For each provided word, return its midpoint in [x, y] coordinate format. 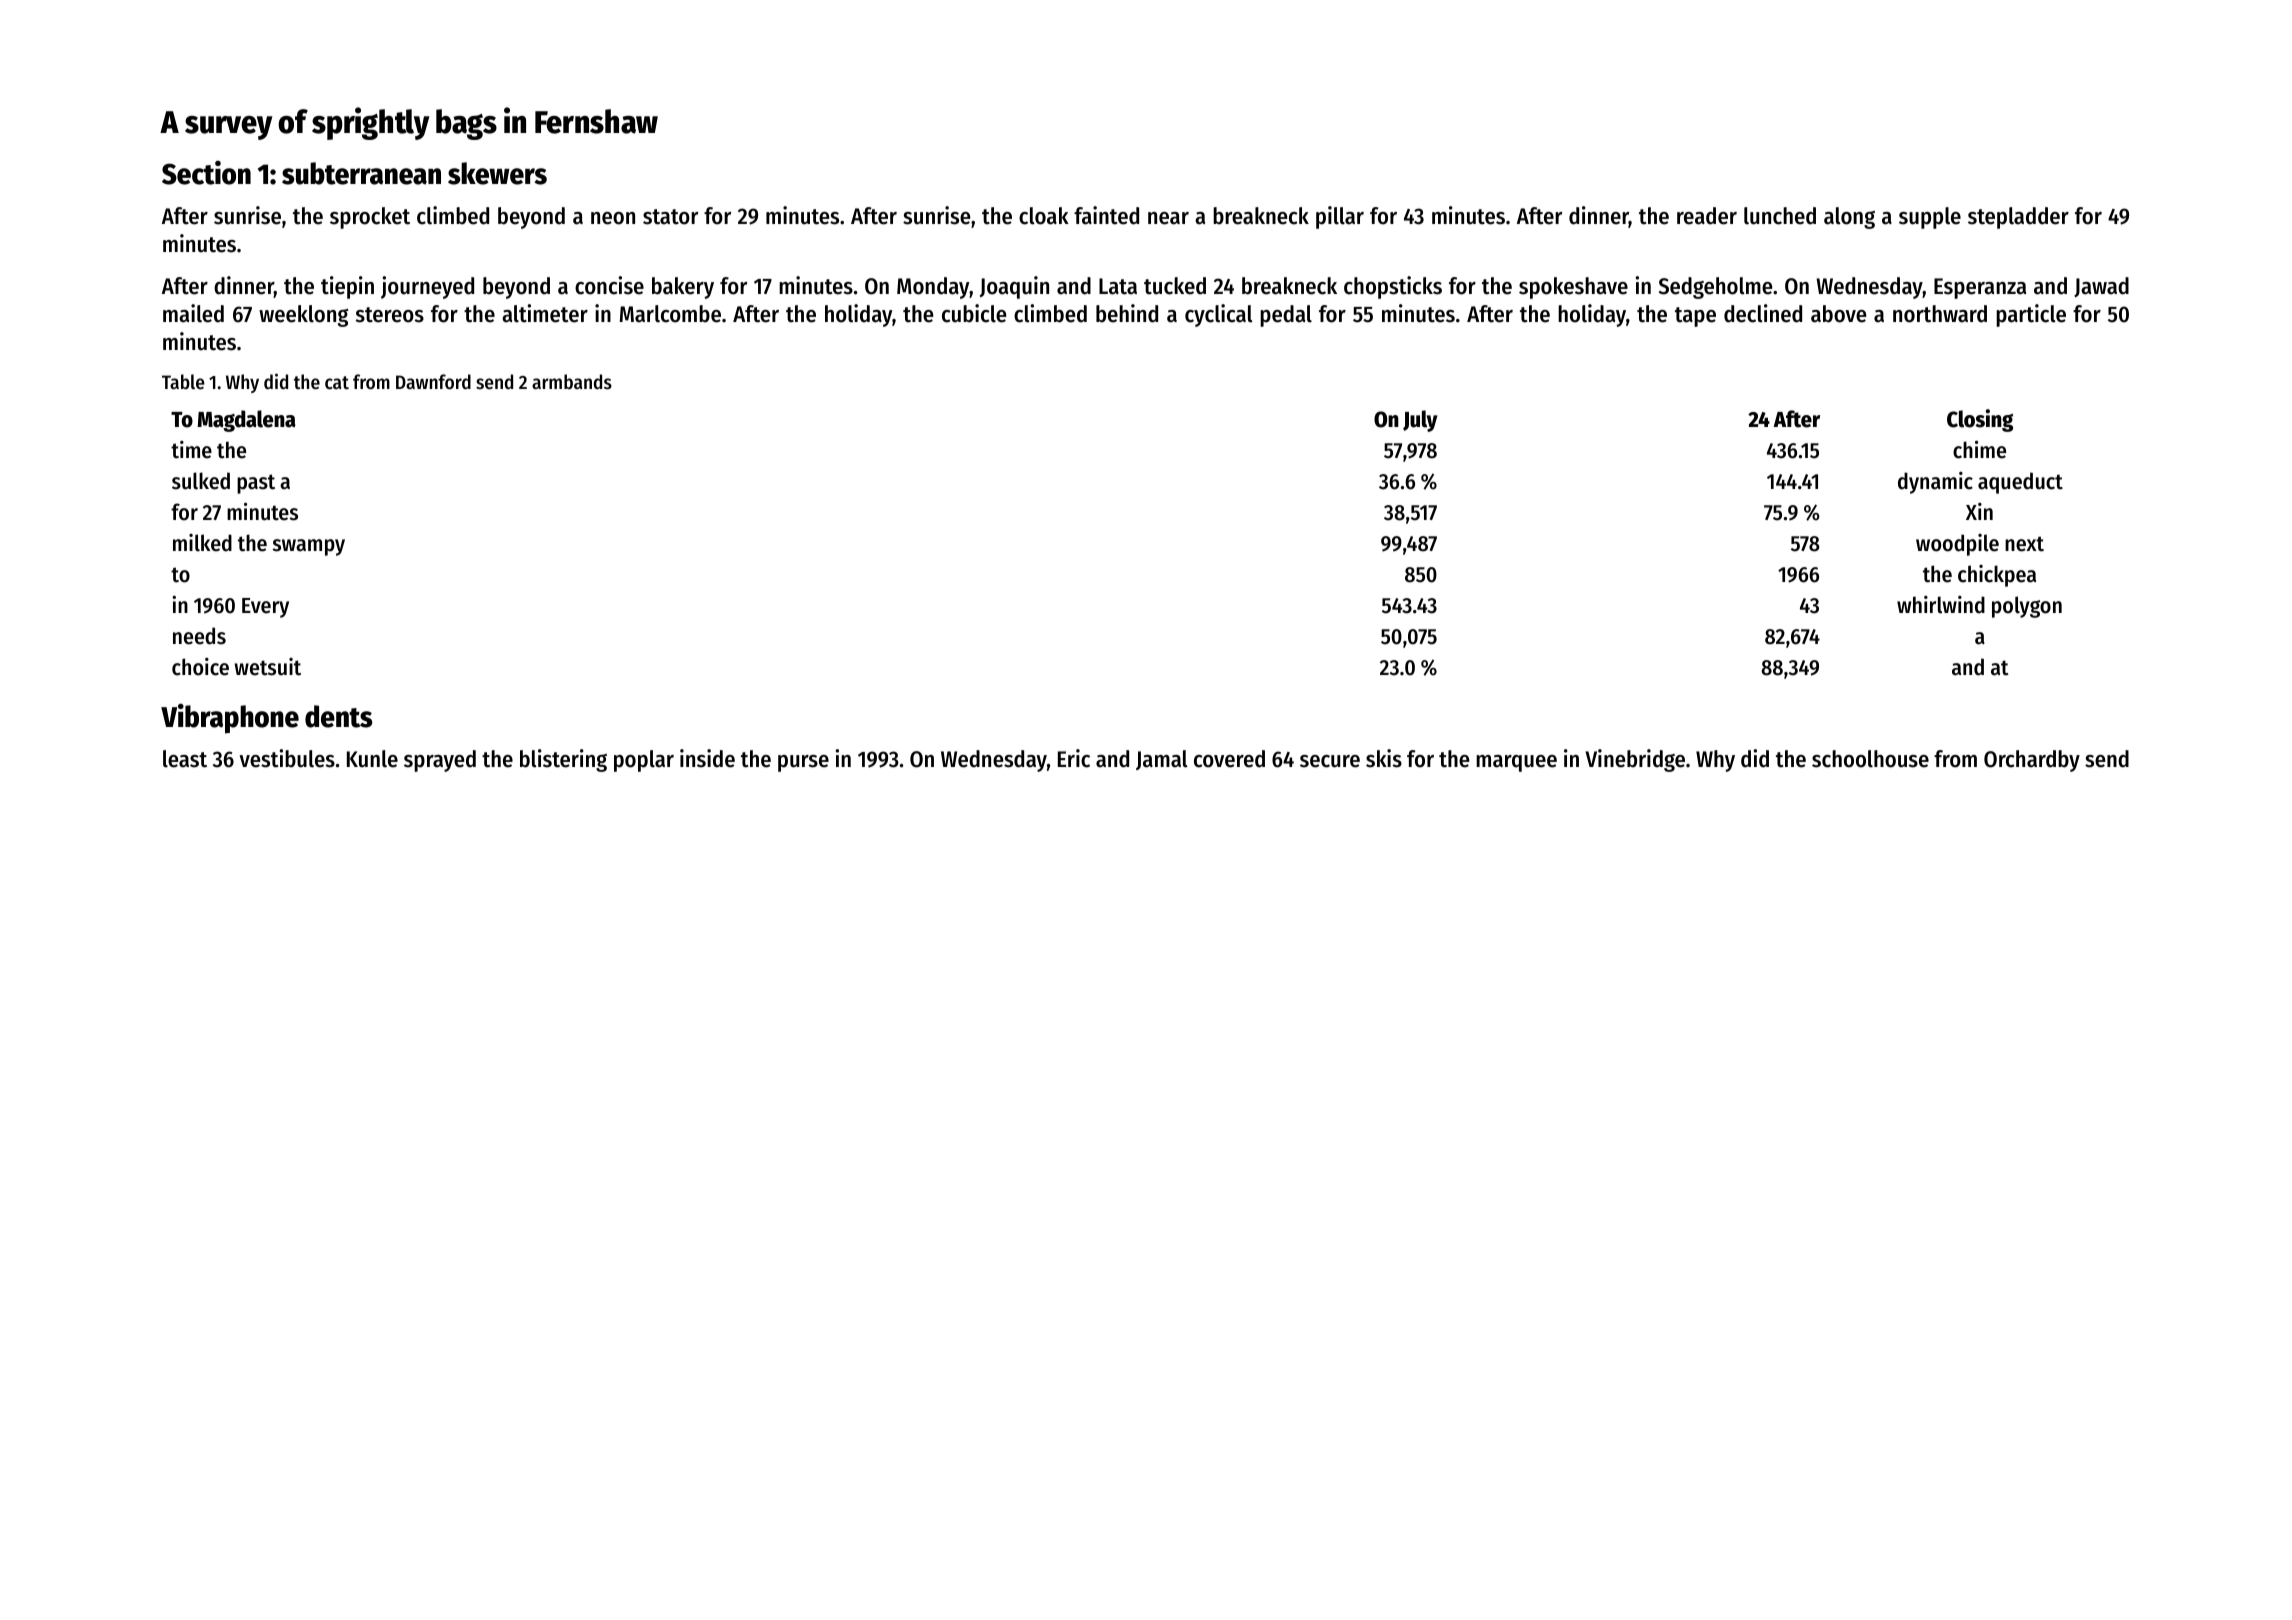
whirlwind [1941, 605]
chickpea [1997, 576]
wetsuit [267, 667]
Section [206, 173]
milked [202, 543]
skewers [497, 173]
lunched [1780, 216]
